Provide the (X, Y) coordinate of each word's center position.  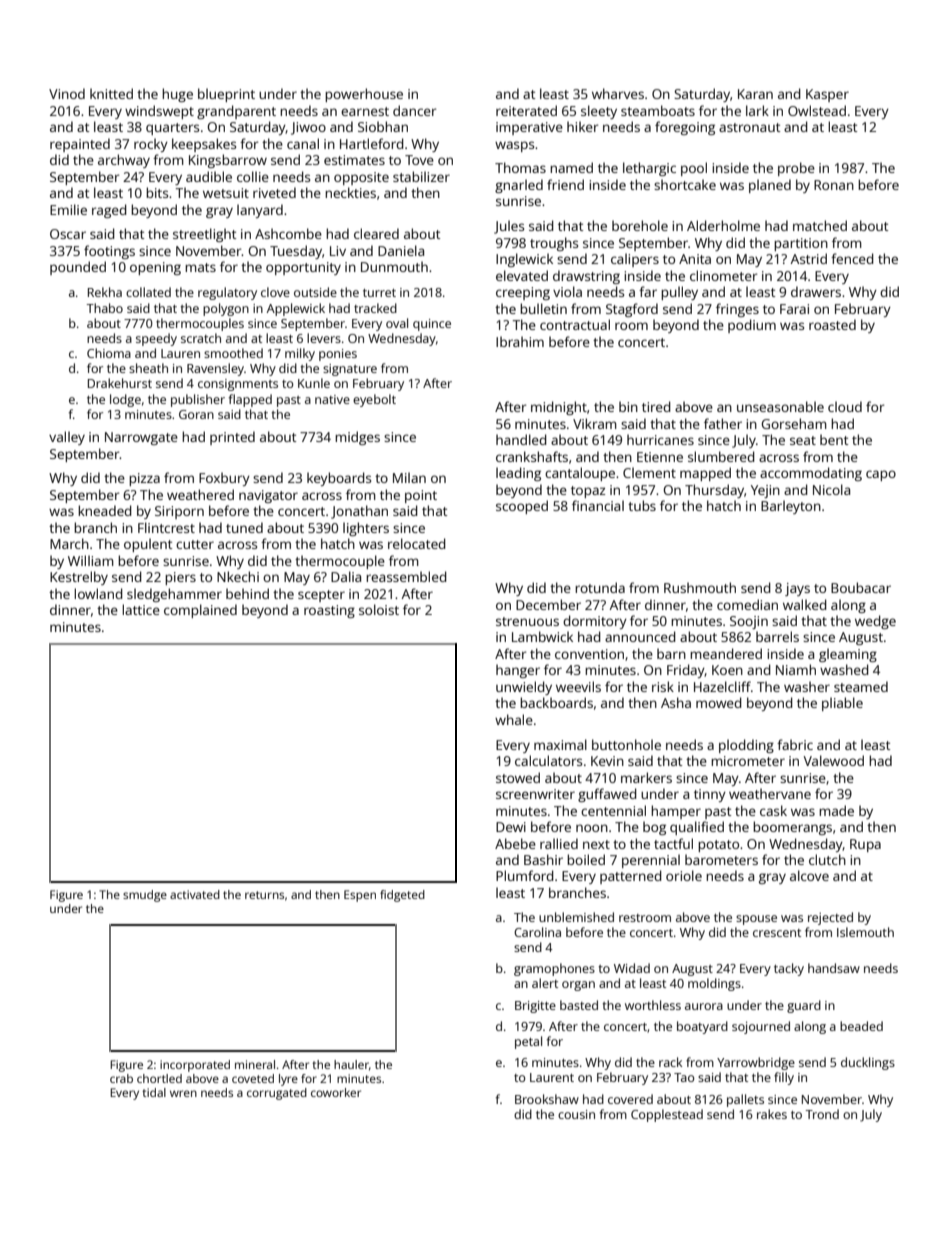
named (571, 167)
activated (195, 894)
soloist (379, 609)
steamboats (658, 110)
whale (514, 719)
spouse (756, 920)
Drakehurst (120, 383)
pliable (842, 704)
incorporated (195, 1066)
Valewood (834, 760)
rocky (151, 145)
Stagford (632, 310)
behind (247, 593)
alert (545, 983)
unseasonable (780, 406)
